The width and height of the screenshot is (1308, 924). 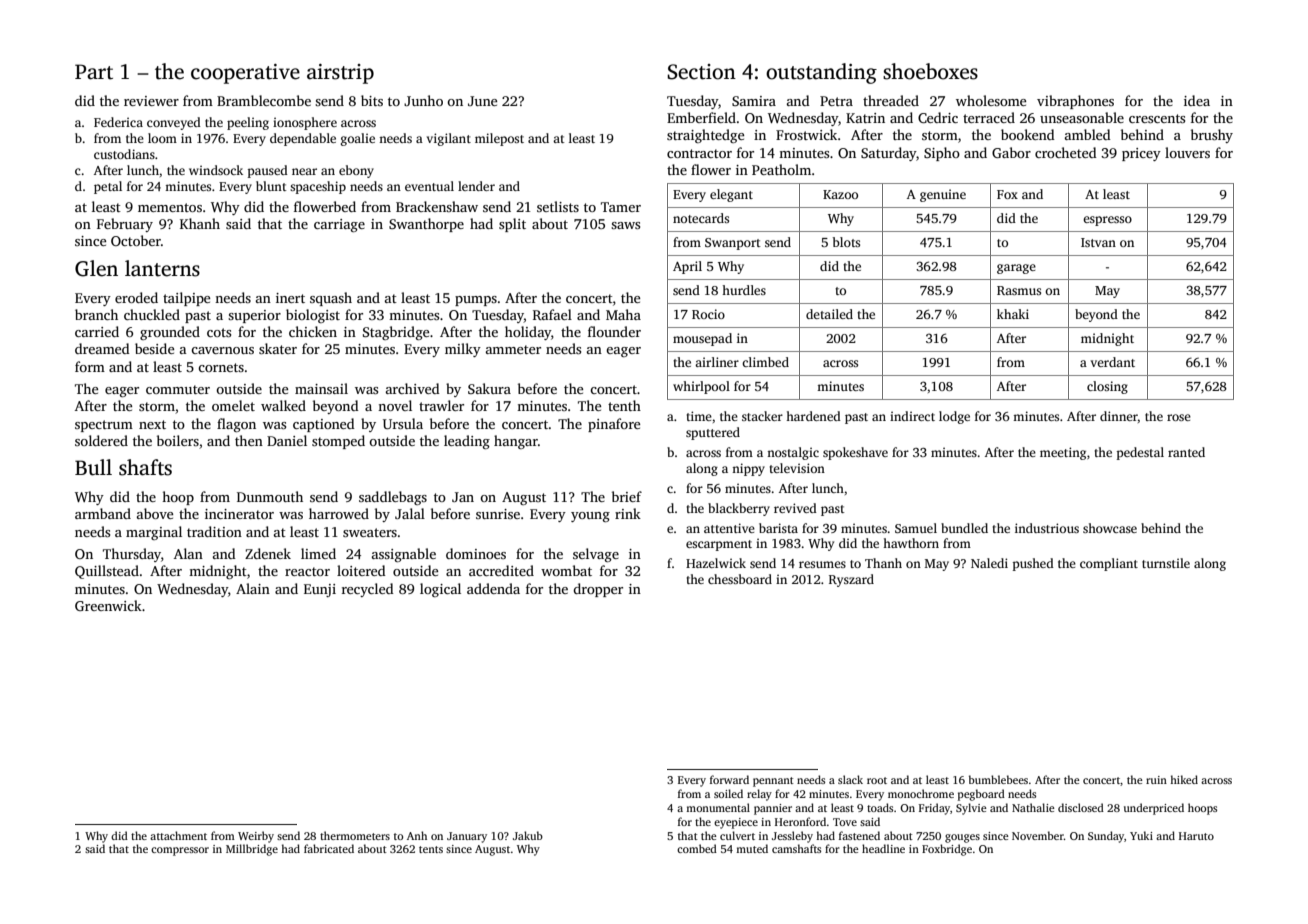 I want to click on chessboard, so click(x=740, y=579).
